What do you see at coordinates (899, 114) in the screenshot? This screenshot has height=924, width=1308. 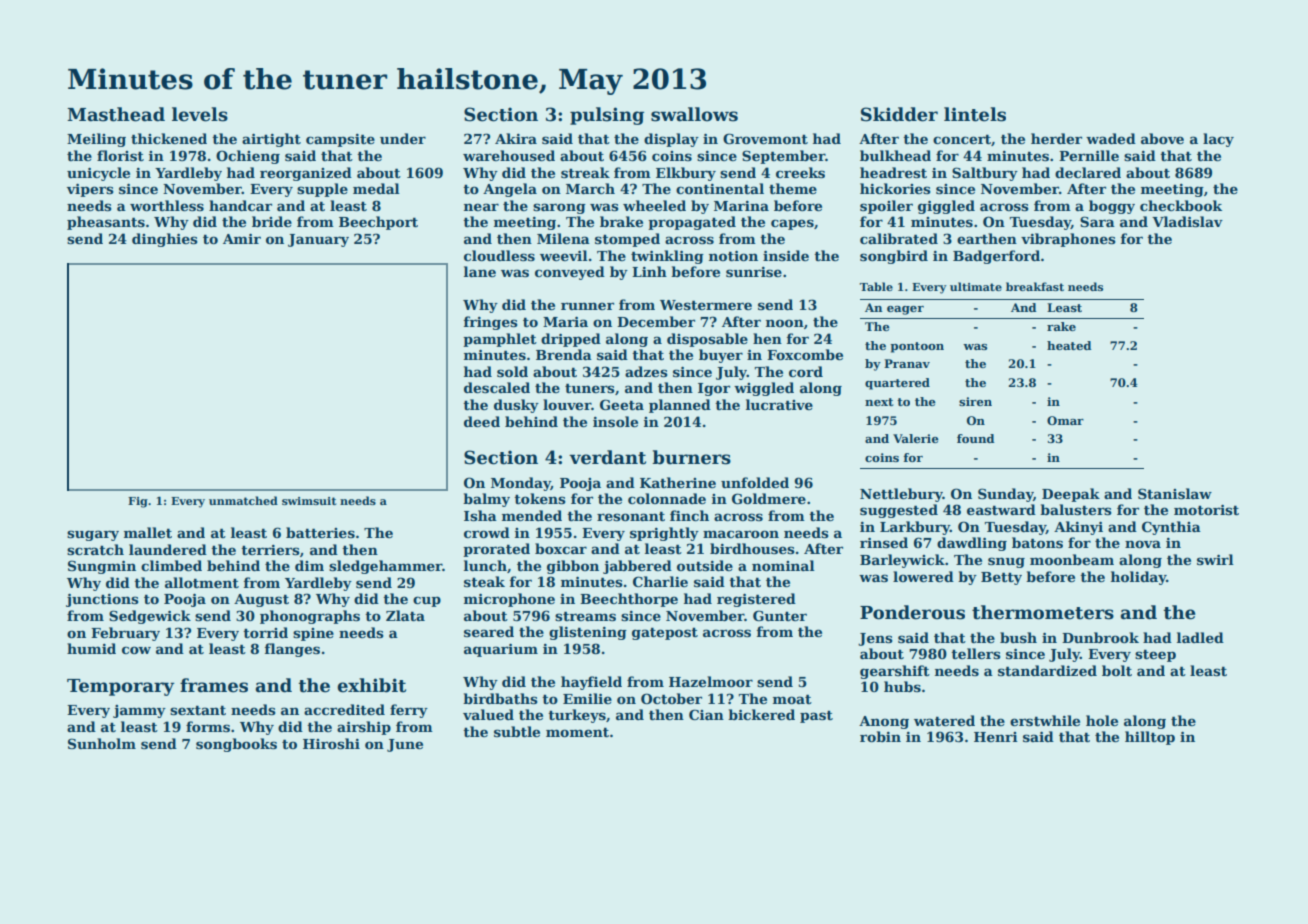 I see `Skidder` at bounding box center [899, 114].
